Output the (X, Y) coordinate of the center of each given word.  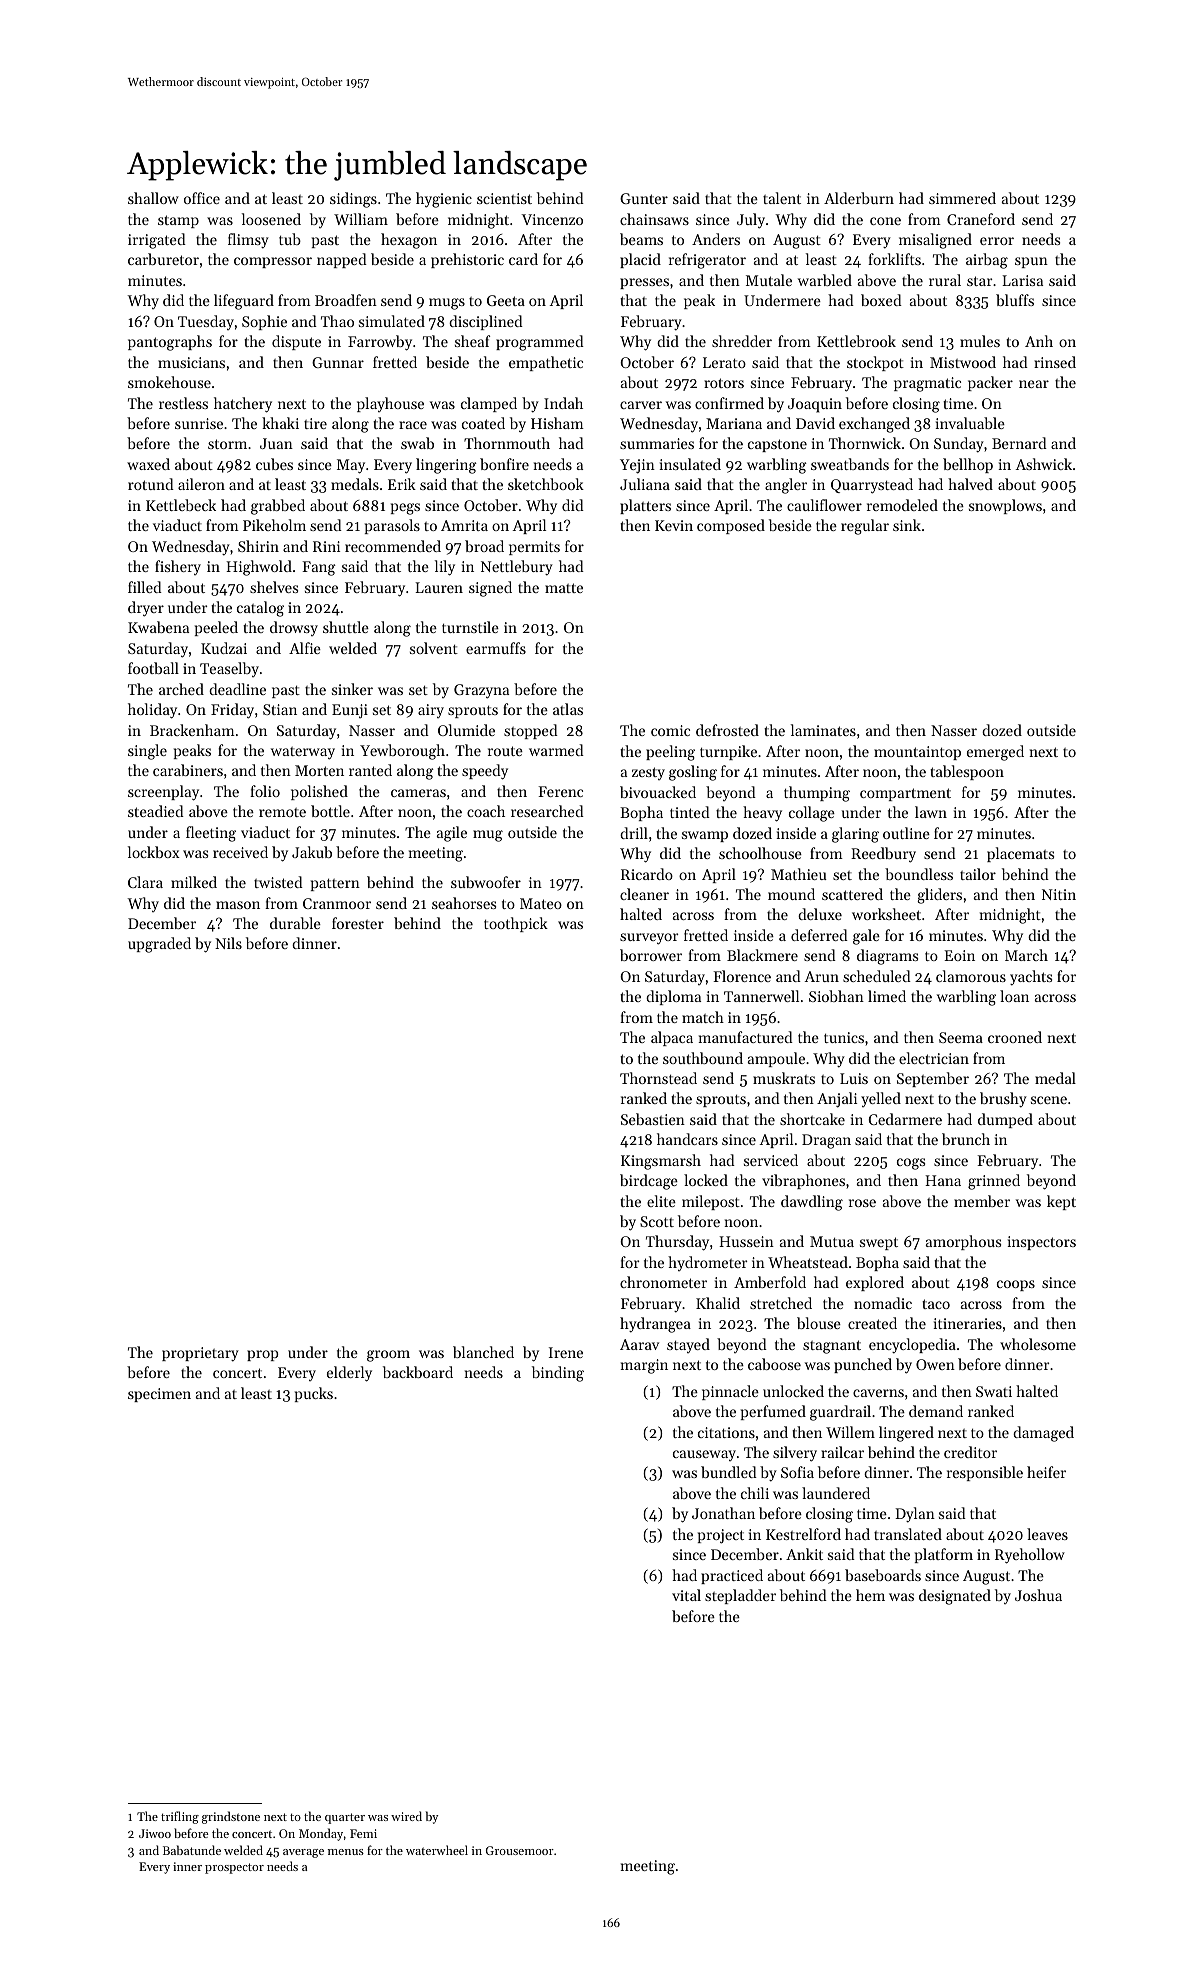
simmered (962, 198)
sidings (353, 200)
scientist (504, 198)
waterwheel (437, 1850)
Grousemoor (520, 1850)
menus (346, 1852)
